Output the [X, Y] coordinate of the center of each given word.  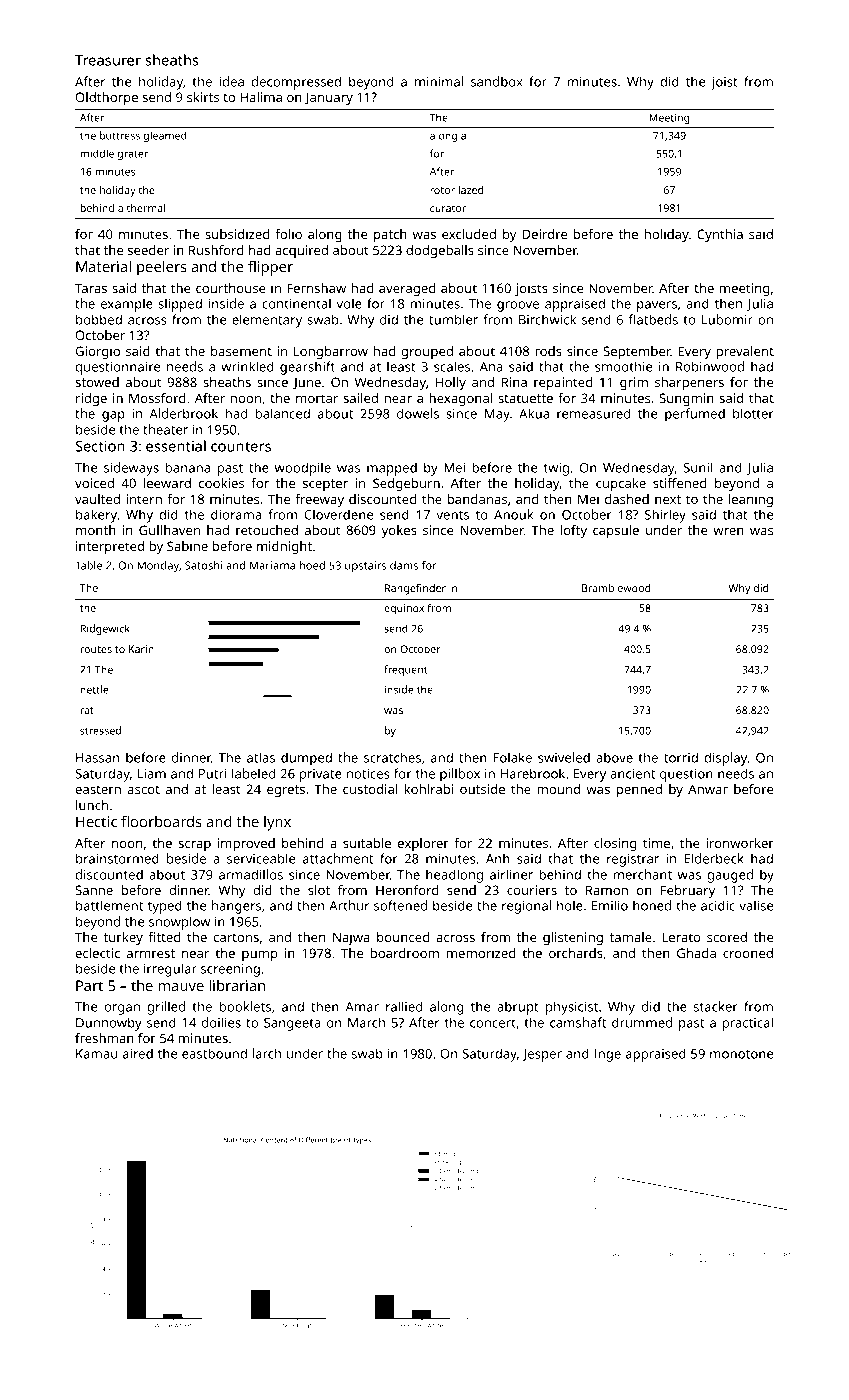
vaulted [97, 499]
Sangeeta [292, 1024]
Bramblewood [616, 588]
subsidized [237, 234]
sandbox [497, 81]
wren [728, 531]
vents [452, 515]
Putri [213, 774]
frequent [405, 670]
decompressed [296, 83]
